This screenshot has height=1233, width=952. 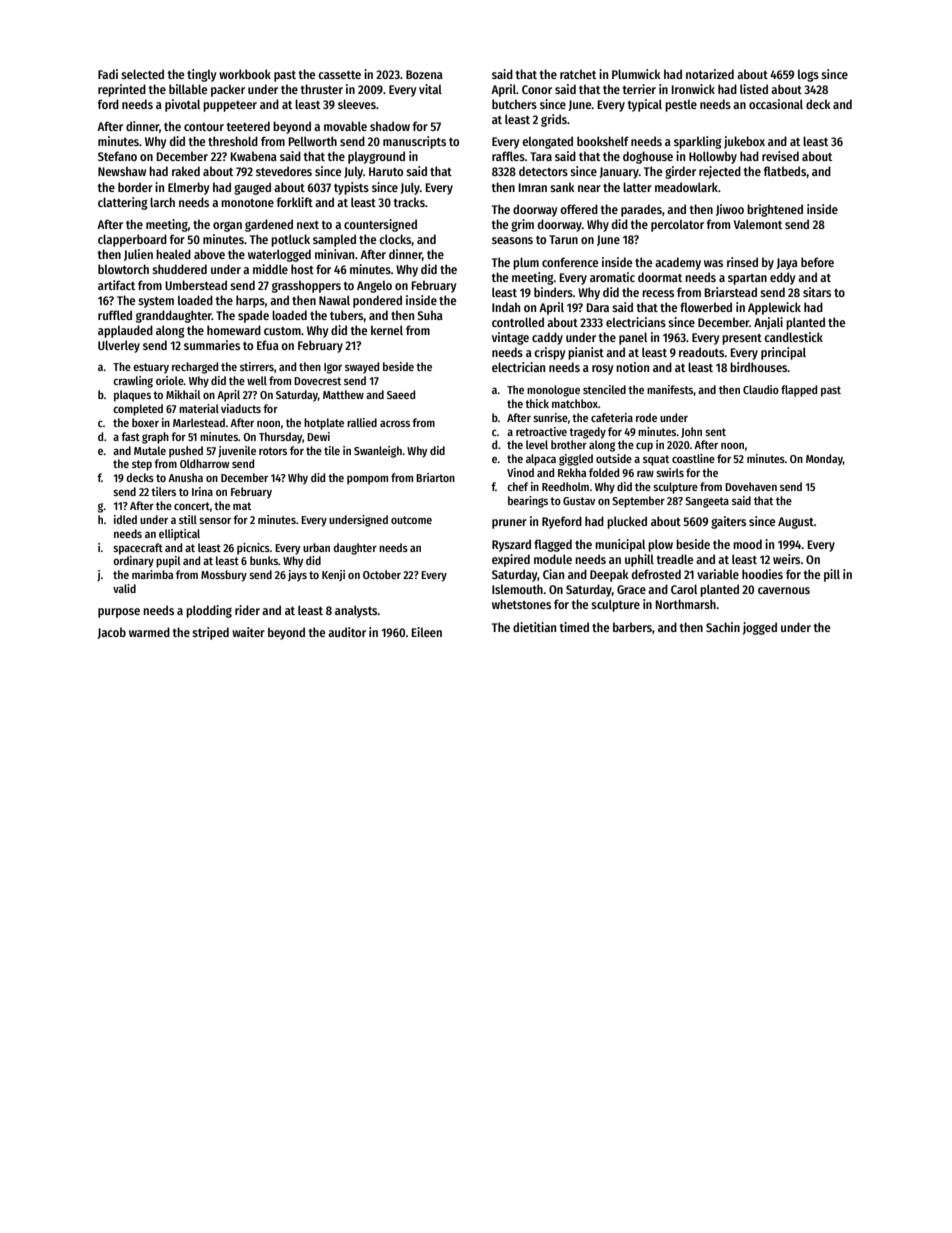 I want to click on academy, so click(x=678, y=263).
